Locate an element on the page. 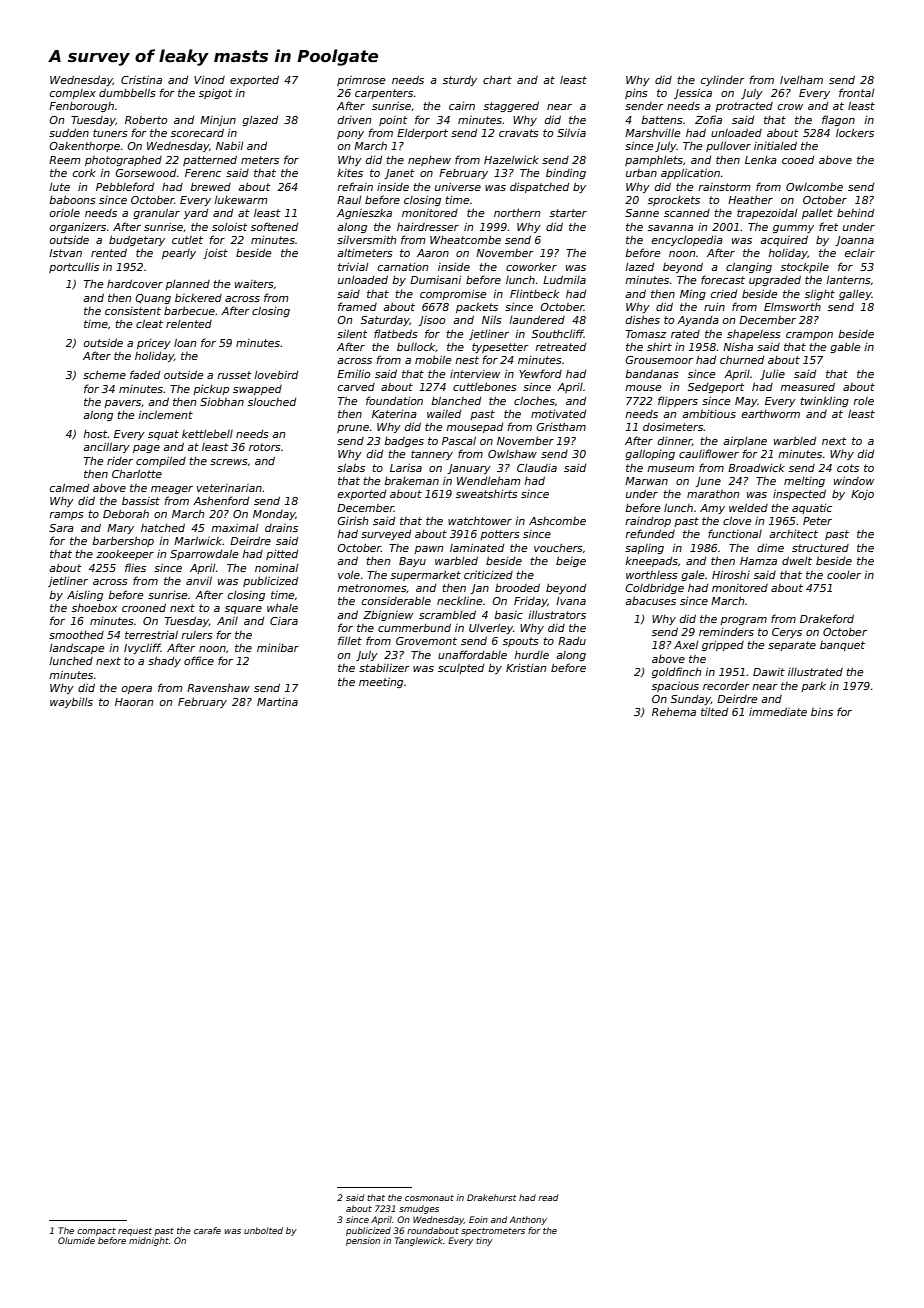 This document has height=1308, width=924. carafe is located at coordinates (207, 1230).
